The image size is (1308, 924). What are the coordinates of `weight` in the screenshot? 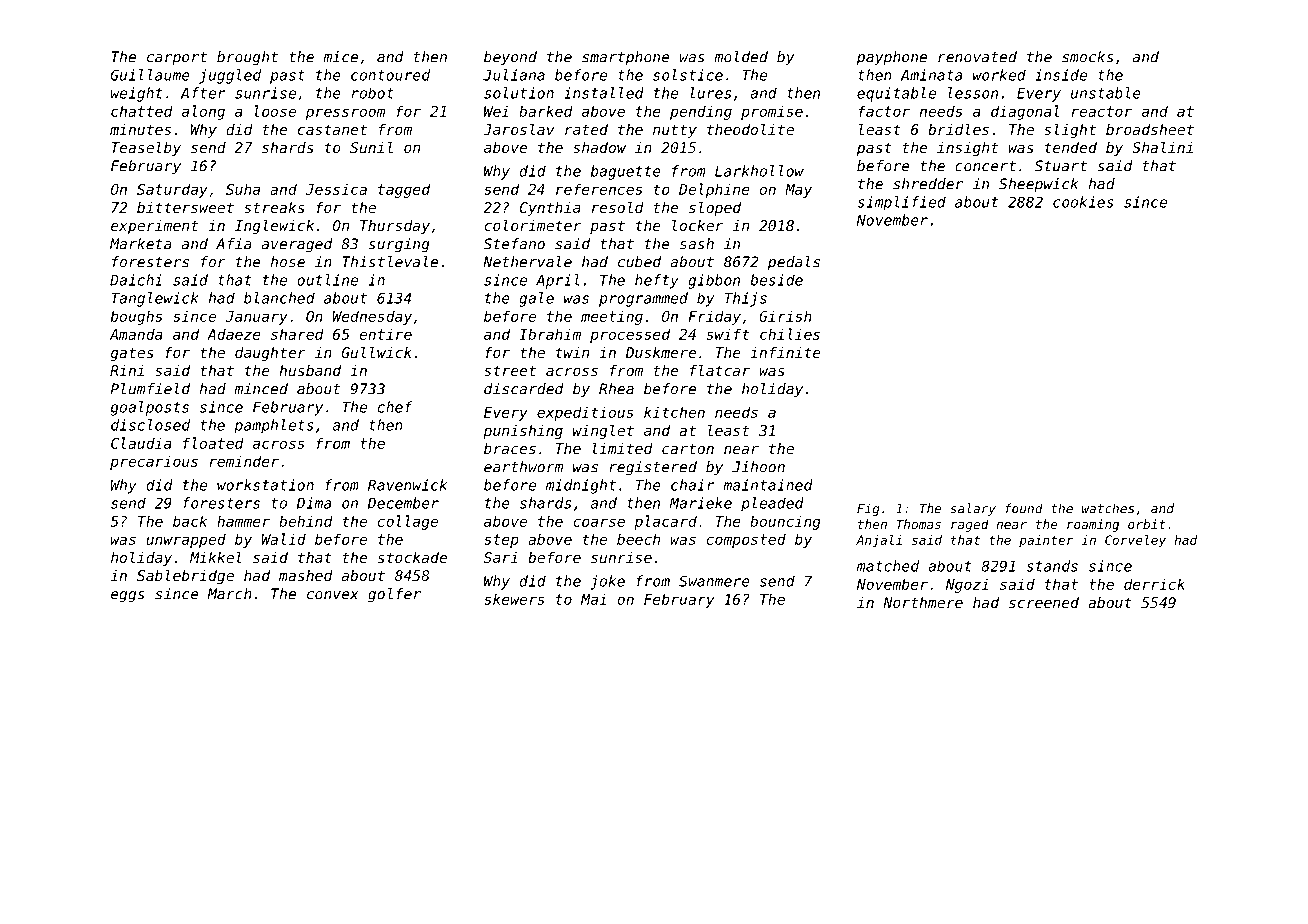 It's located at (137, 94).
